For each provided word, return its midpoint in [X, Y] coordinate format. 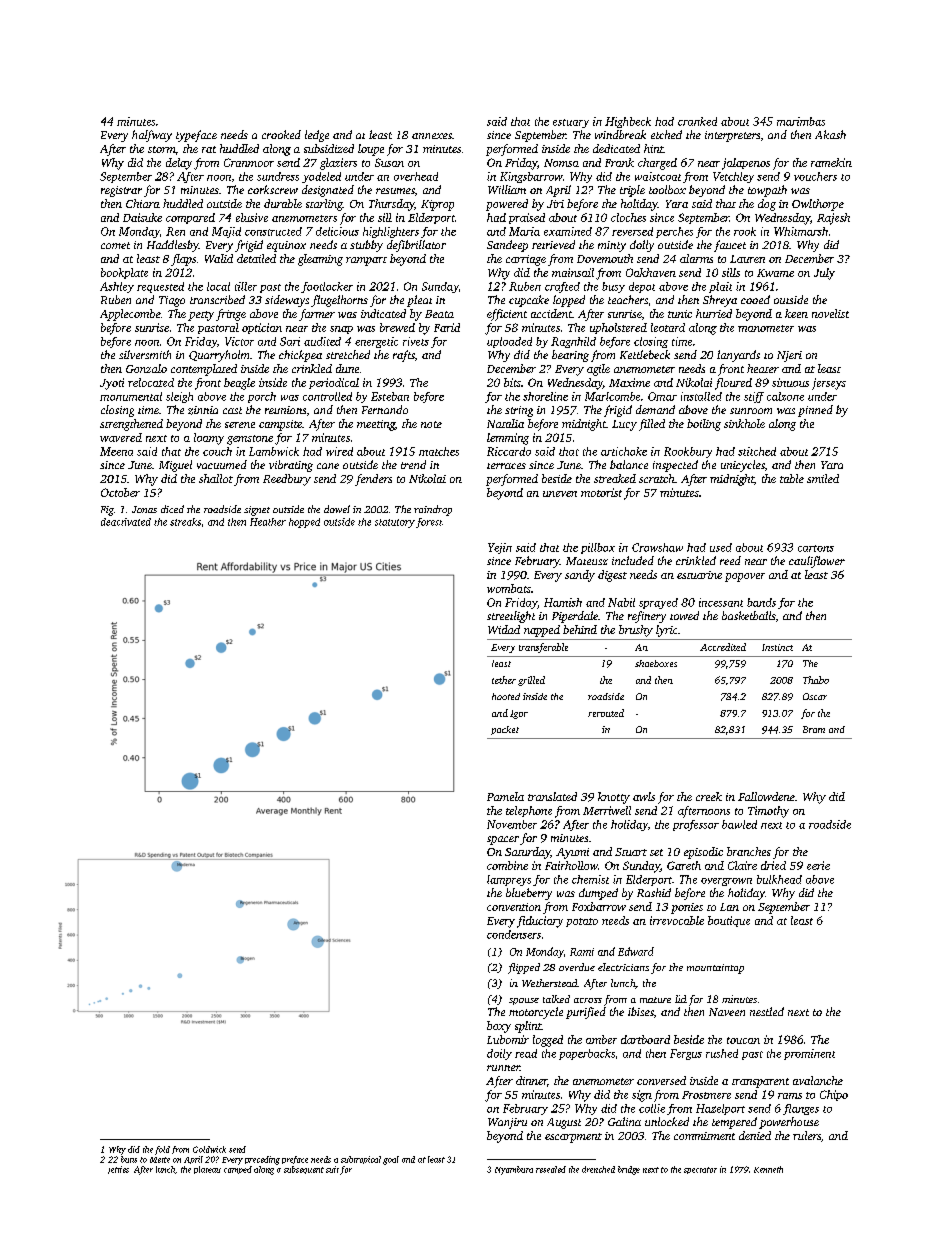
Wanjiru [507, 1123]
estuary [571, 123]
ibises [641, 1011]
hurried [714, 313]
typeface [196, 136]
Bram [814, 729]
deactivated [126, 522]
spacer [503, 840]
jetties [118, 1170]
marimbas [801, 121]
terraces [506, 466]
